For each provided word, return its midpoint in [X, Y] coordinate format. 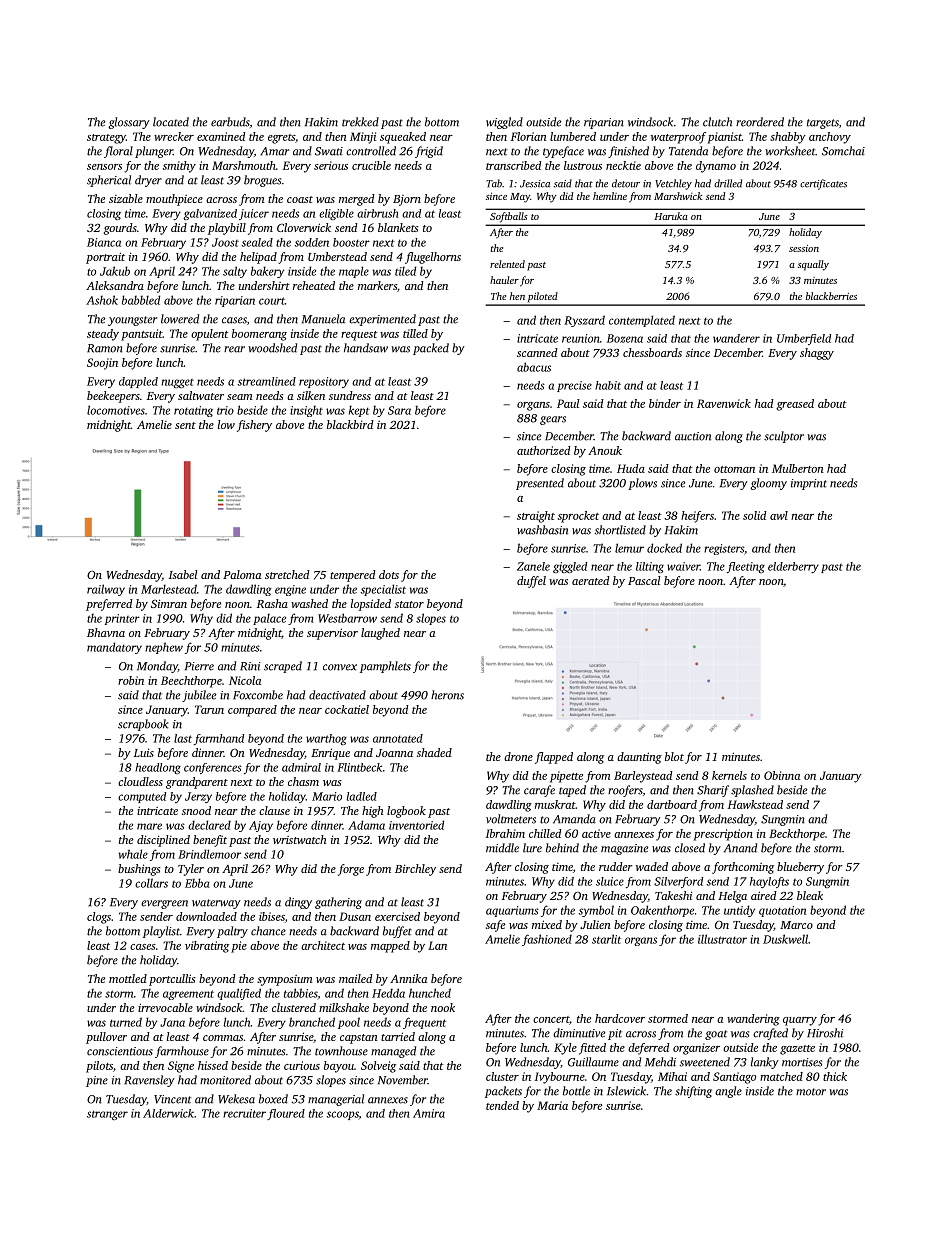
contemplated [642, 321]
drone [518, 756]
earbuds [230, 122]
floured [286, 1114]
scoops [342, 1115]
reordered [760, 122]
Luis [144, 752]
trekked [360, 122]
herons [447, 695]
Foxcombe [258, 695]
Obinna [782, 775]
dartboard [672, 804]
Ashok [102, 300]
